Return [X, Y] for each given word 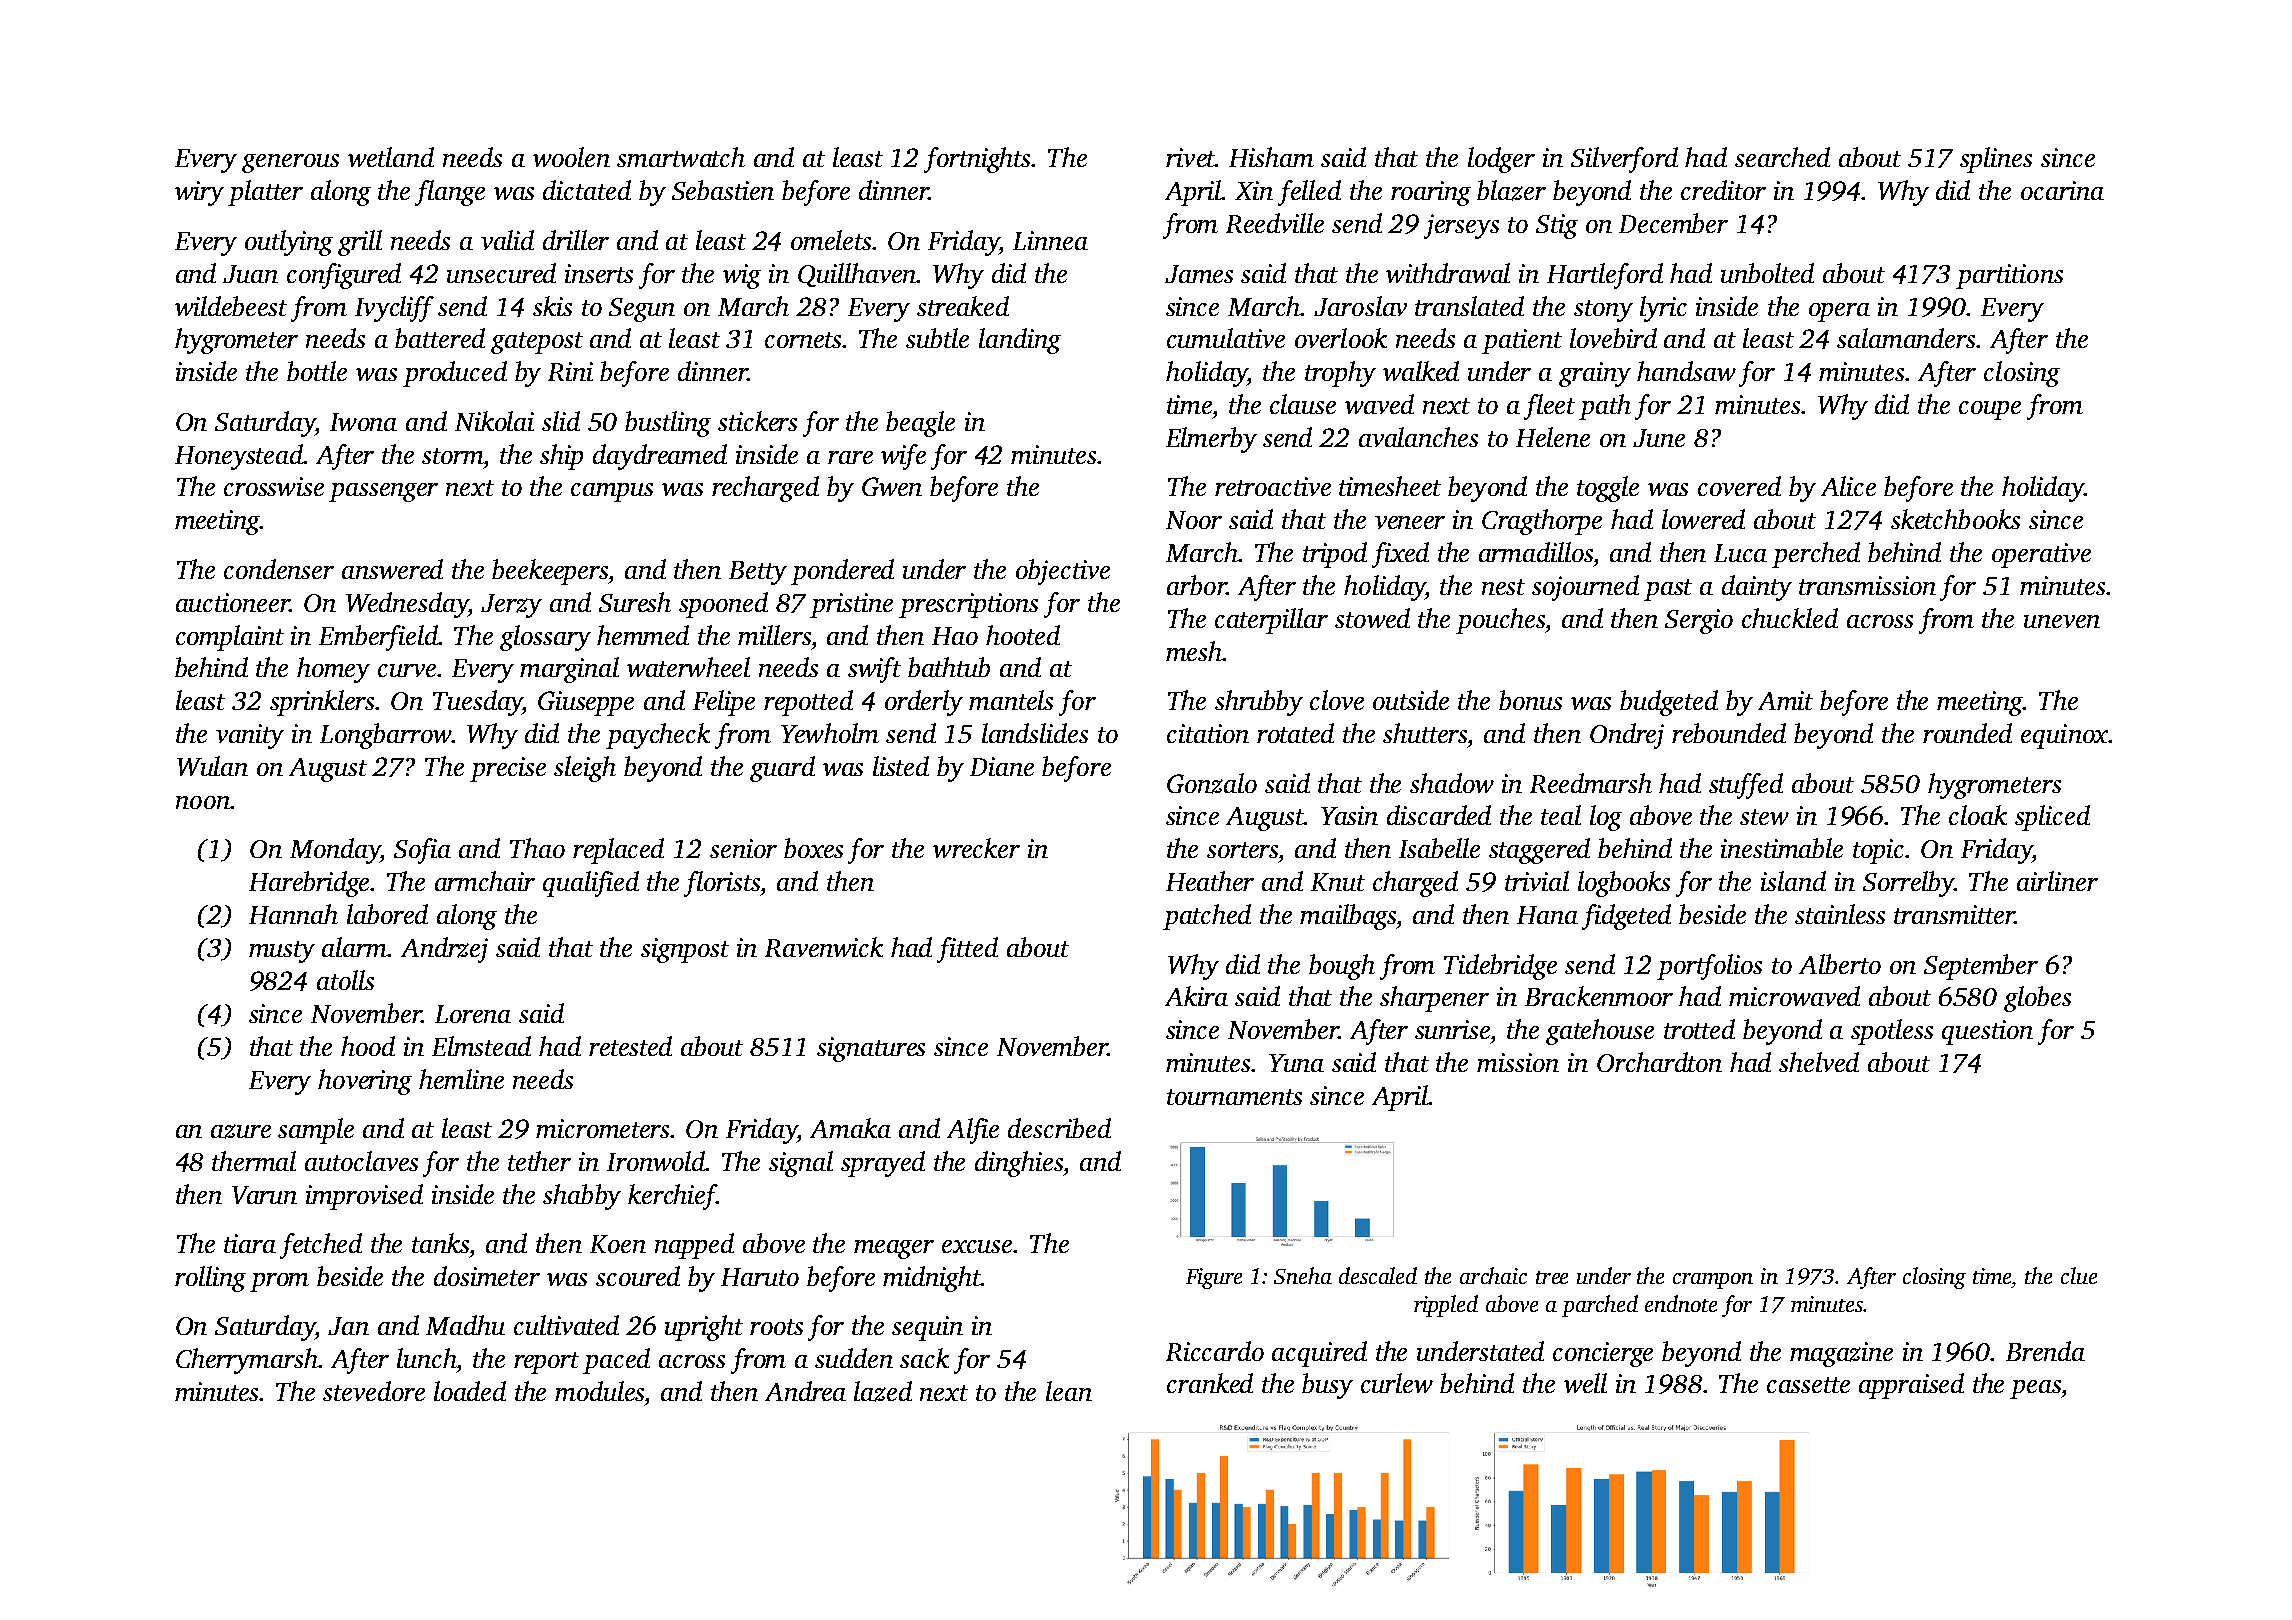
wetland [391, 157]
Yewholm [830, 733]
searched [1782, 157]
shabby [582, 1197]
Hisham [1271, 157]
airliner [2057, 881]
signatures [871, 1049]
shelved [1819, 1062]
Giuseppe [586, 703]
